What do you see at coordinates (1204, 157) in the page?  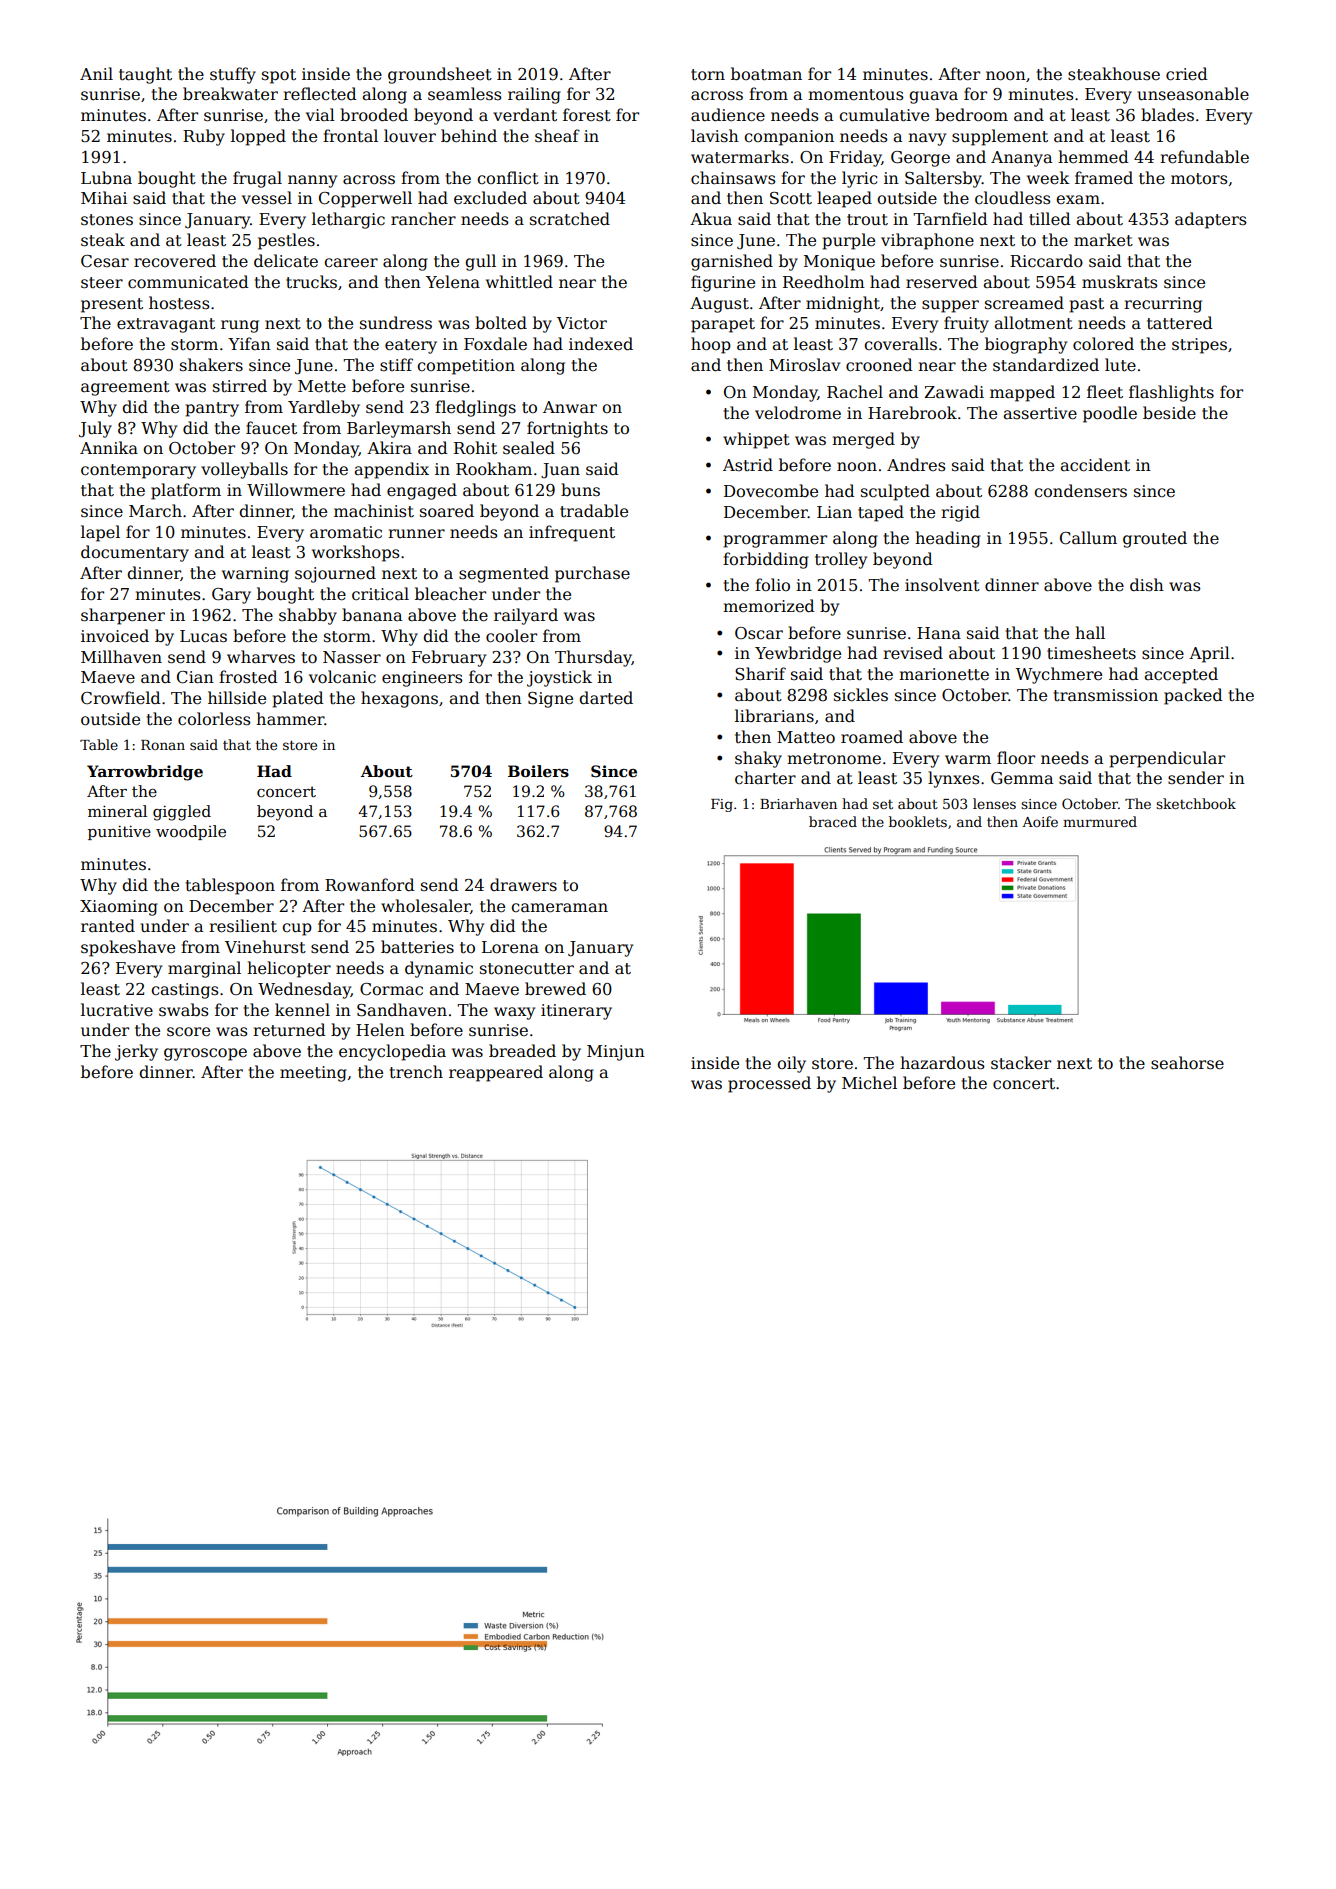 I see `refundable` at bounding box center [1204, 157].
